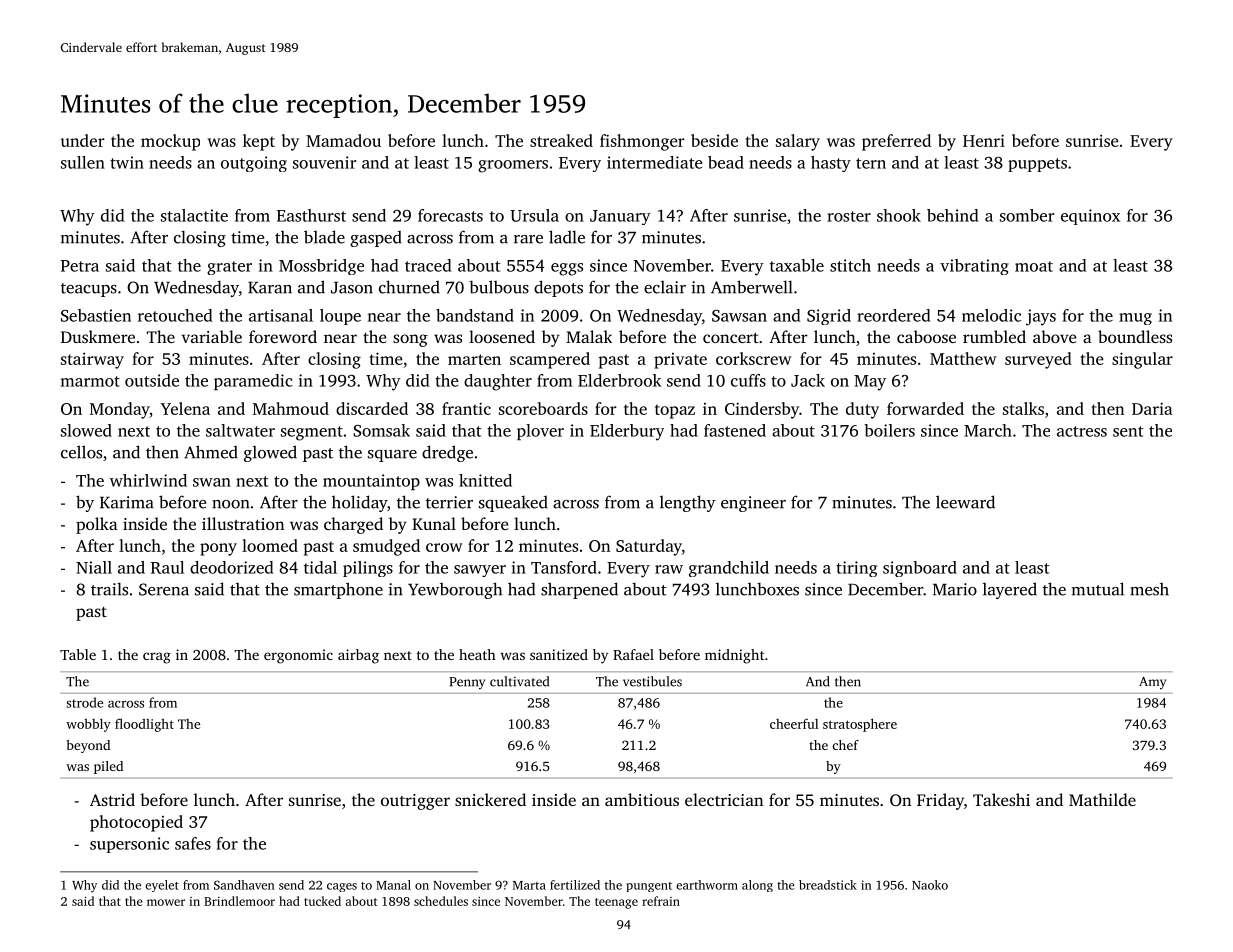 This document has width=1233, height=952. I want to click on under, so click(83, 140).
